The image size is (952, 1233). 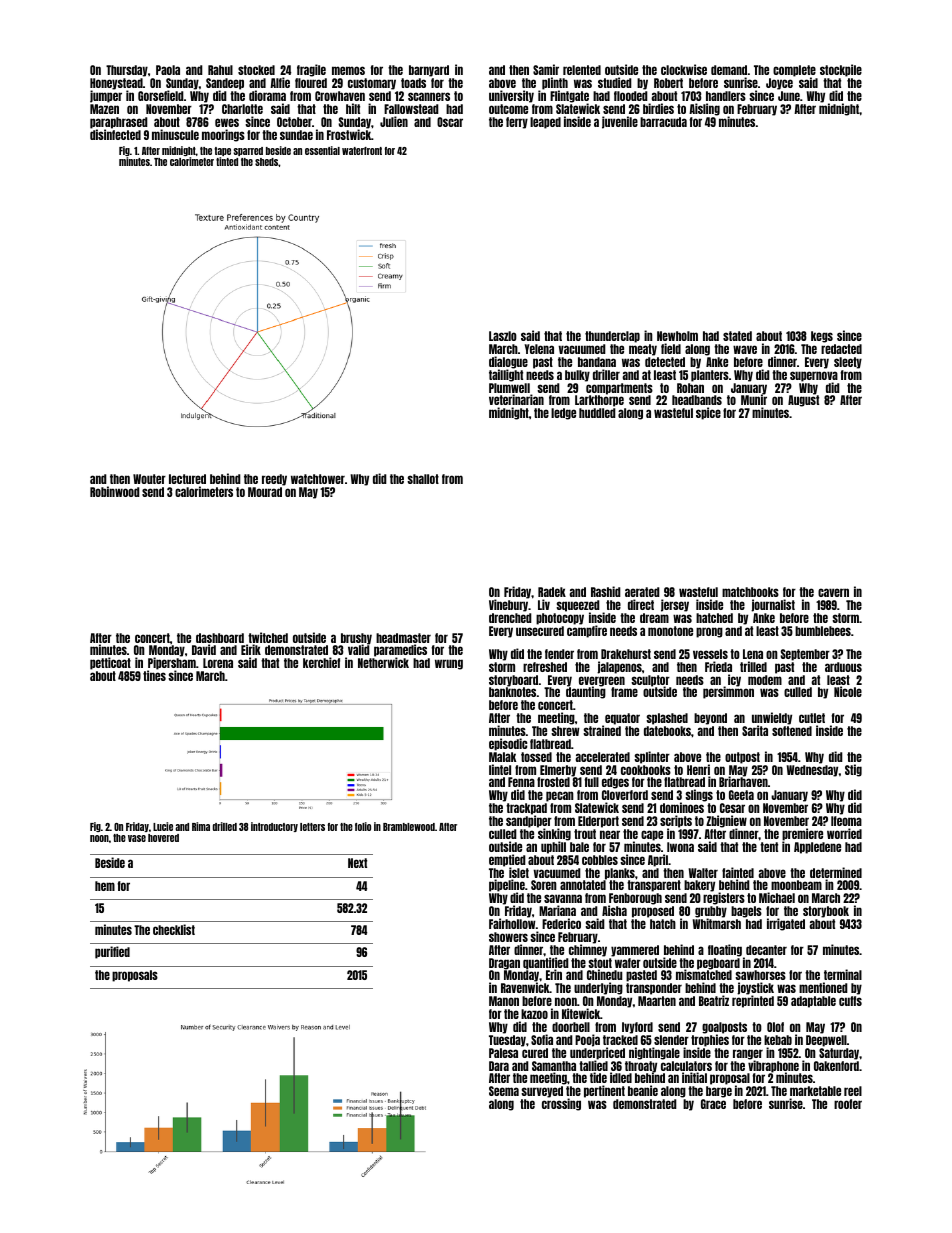 I want to click on Seema, so click(x=504, y=1091).
